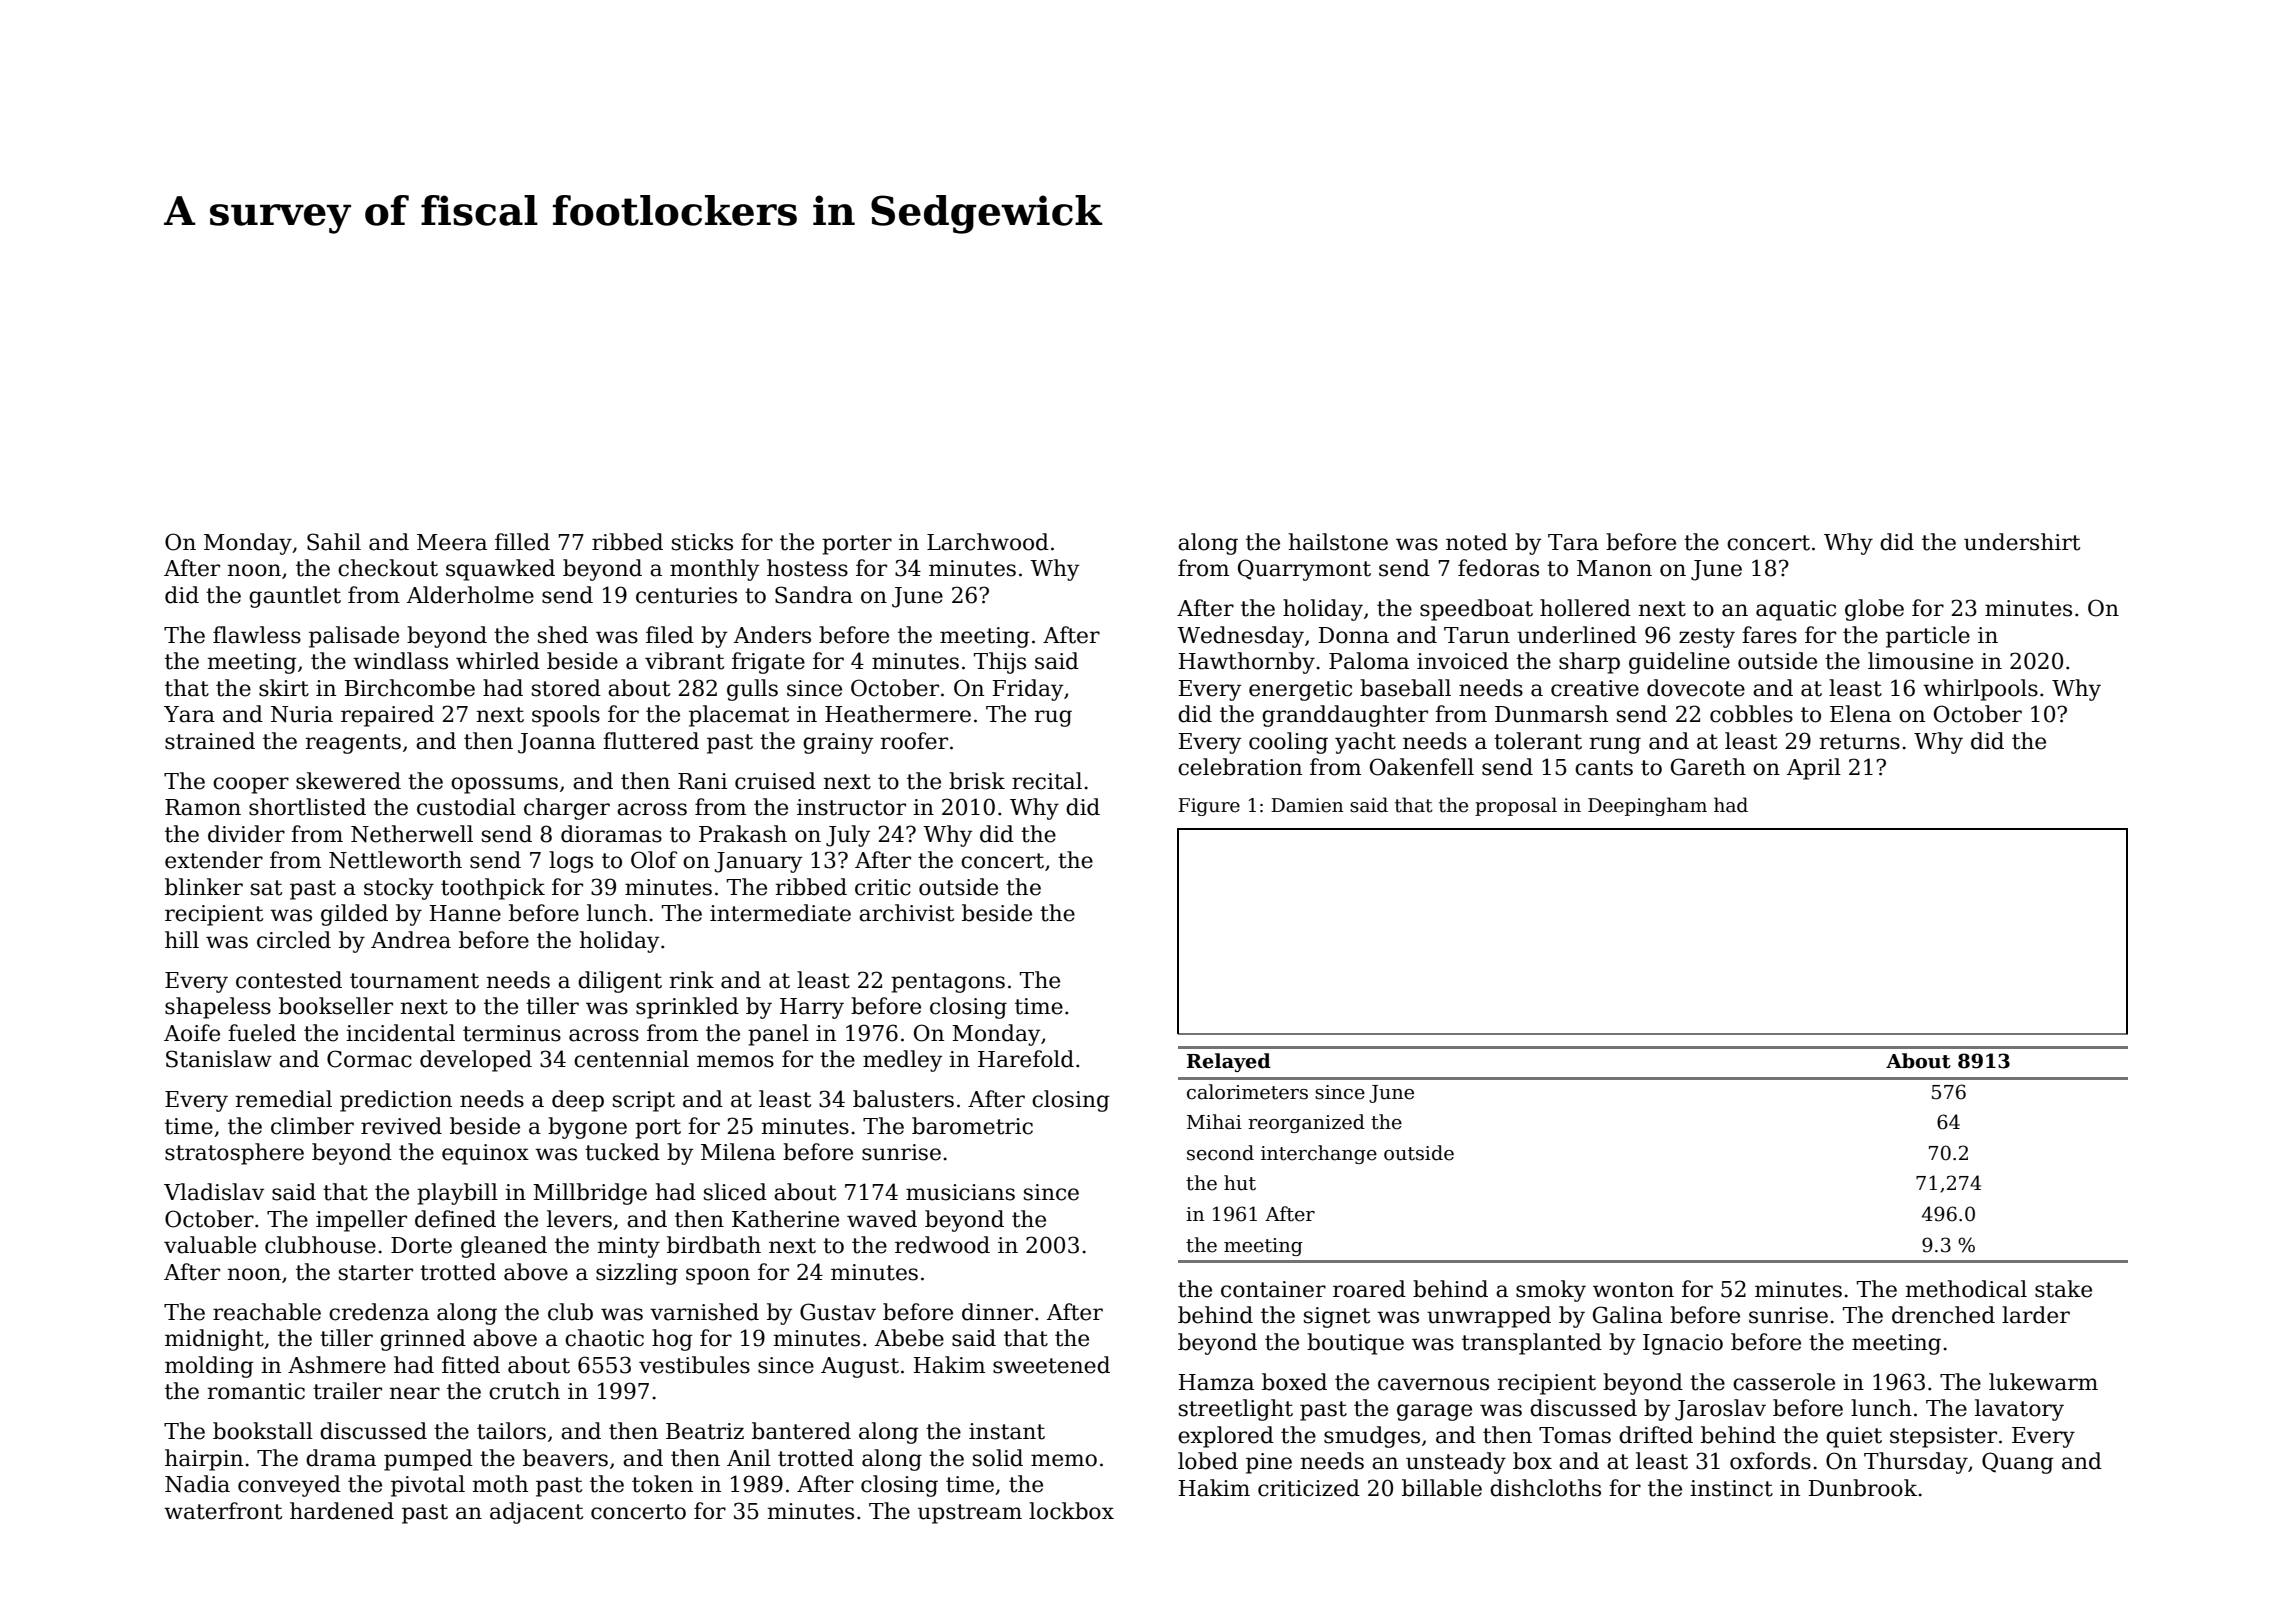 Image resolution: width=2292 pixels, height=1620 pixels. What do you see at coordinates (1229, 1062) in the screenshot?
I see `Relayed` at bounding box center [1229, 1062].
